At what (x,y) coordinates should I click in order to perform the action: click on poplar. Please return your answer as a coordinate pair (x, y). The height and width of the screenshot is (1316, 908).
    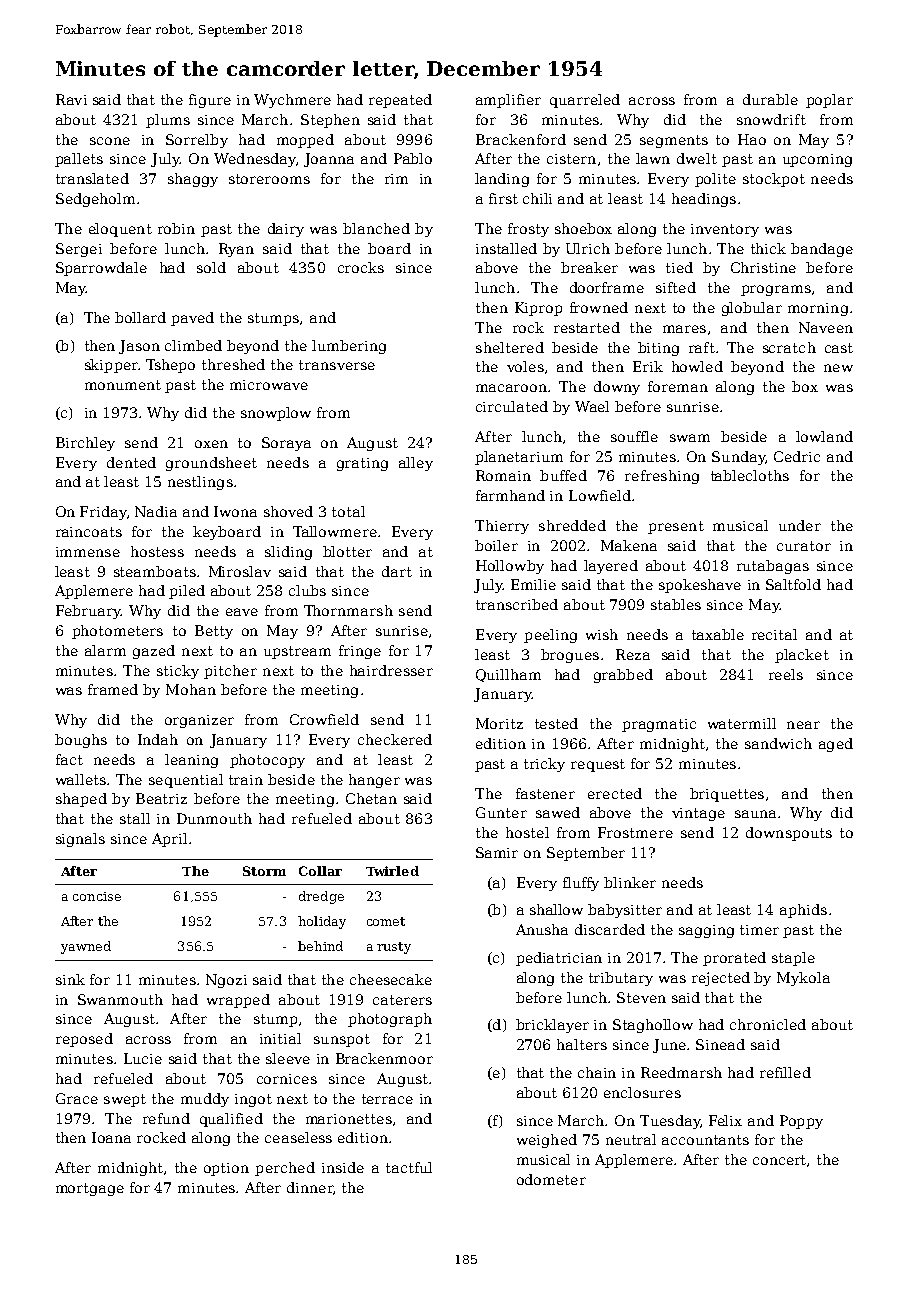
    Looking at the image, I should click on (829, 101).
